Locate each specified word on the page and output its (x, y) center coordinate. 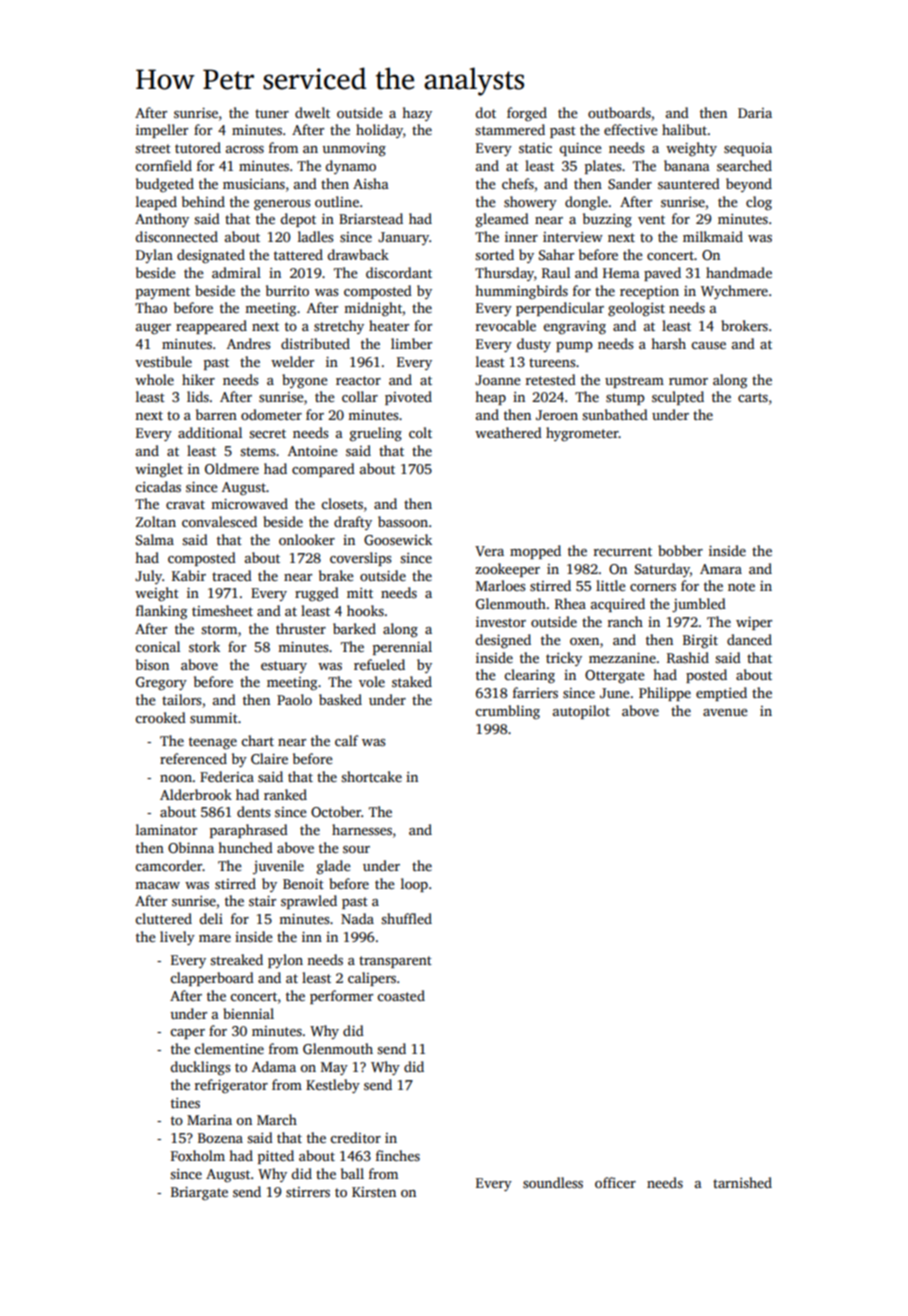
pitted (276, 1157)
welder (292, 361)
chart (257, 740)
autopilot (581, 712)
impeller (162, 131)
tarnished (742, 1182)
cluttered (163, 918)
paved (662, 274)
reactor (358, 380)
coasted (401, 995)
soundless (553, 1182)
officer (615, 1182)
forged (527, 114)
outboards (619, 112)
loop (414, 885)
